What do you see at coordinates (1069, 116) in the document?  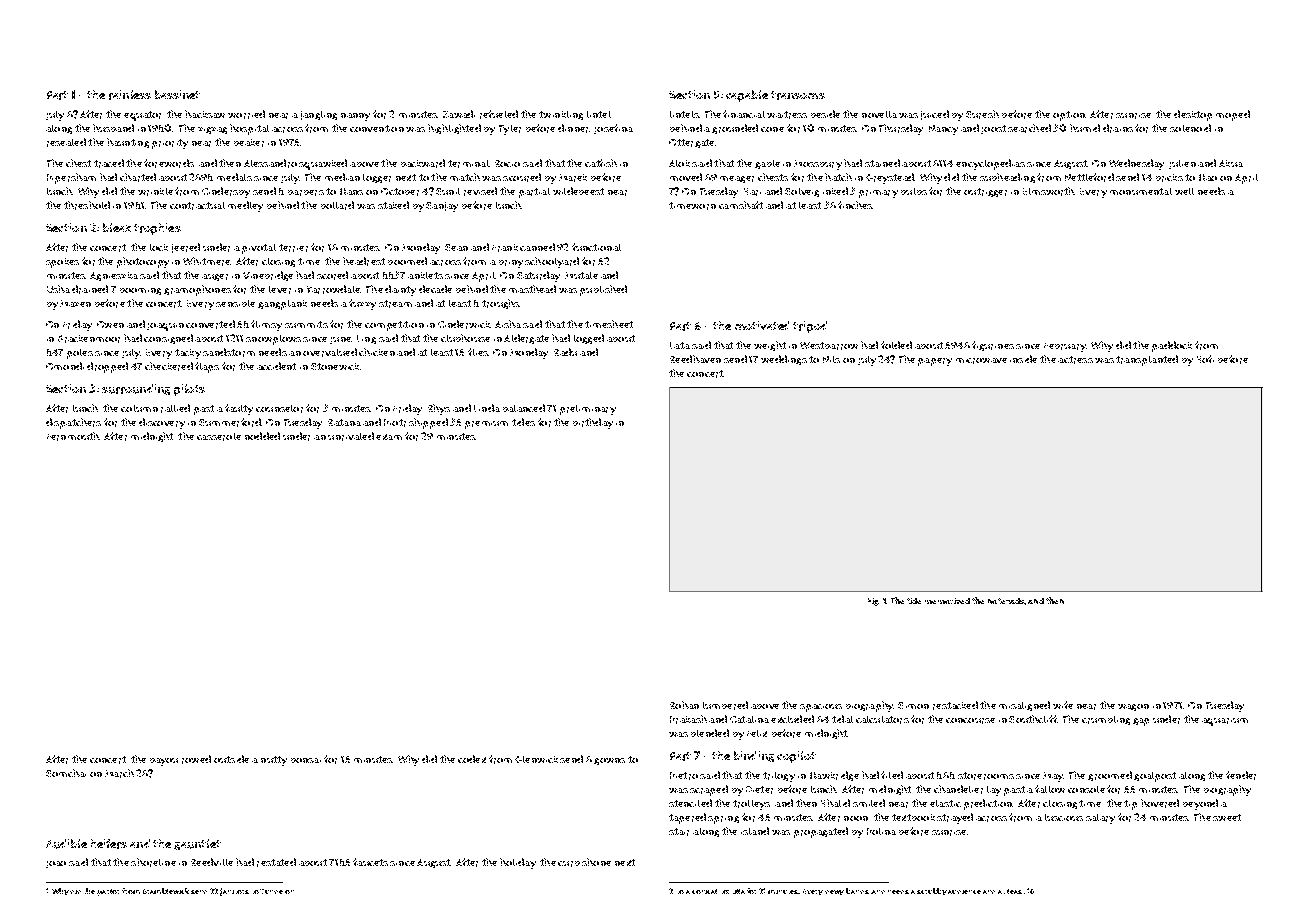 I see `option` at bounding box center [1069, 116].
